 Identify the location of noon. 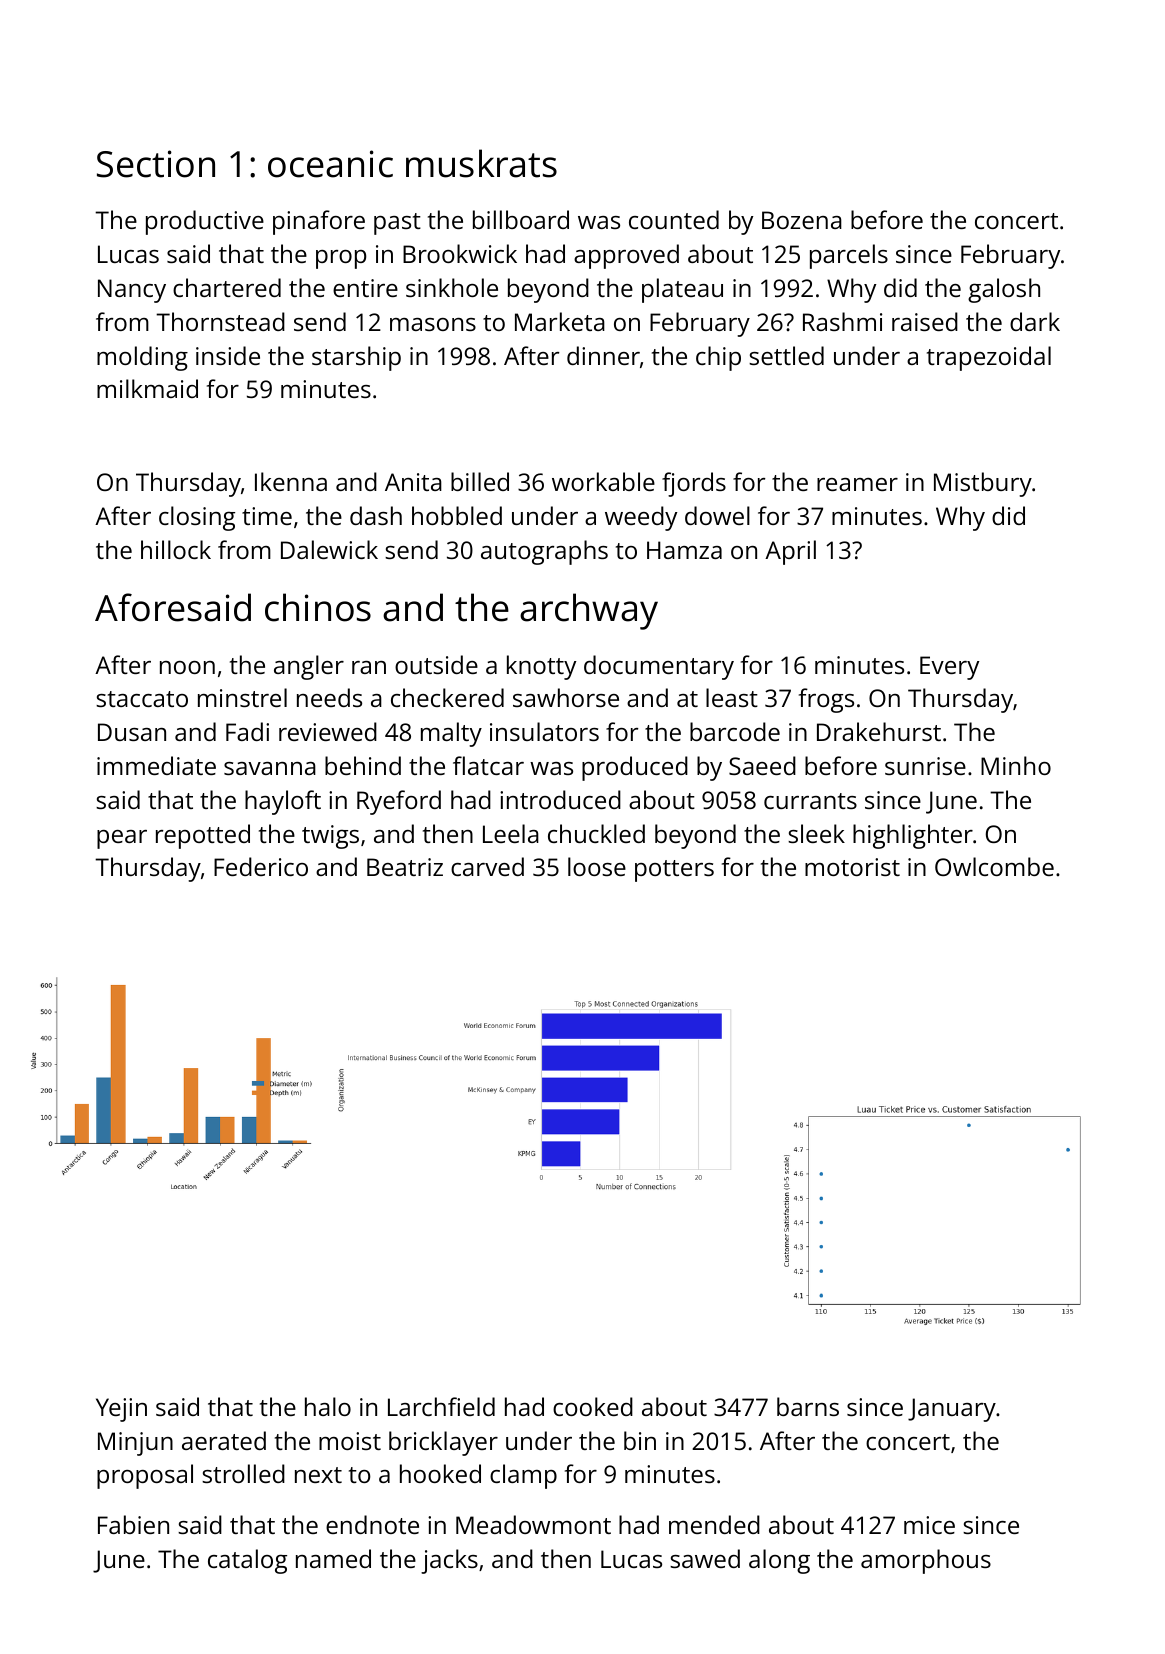
(187, 667).
